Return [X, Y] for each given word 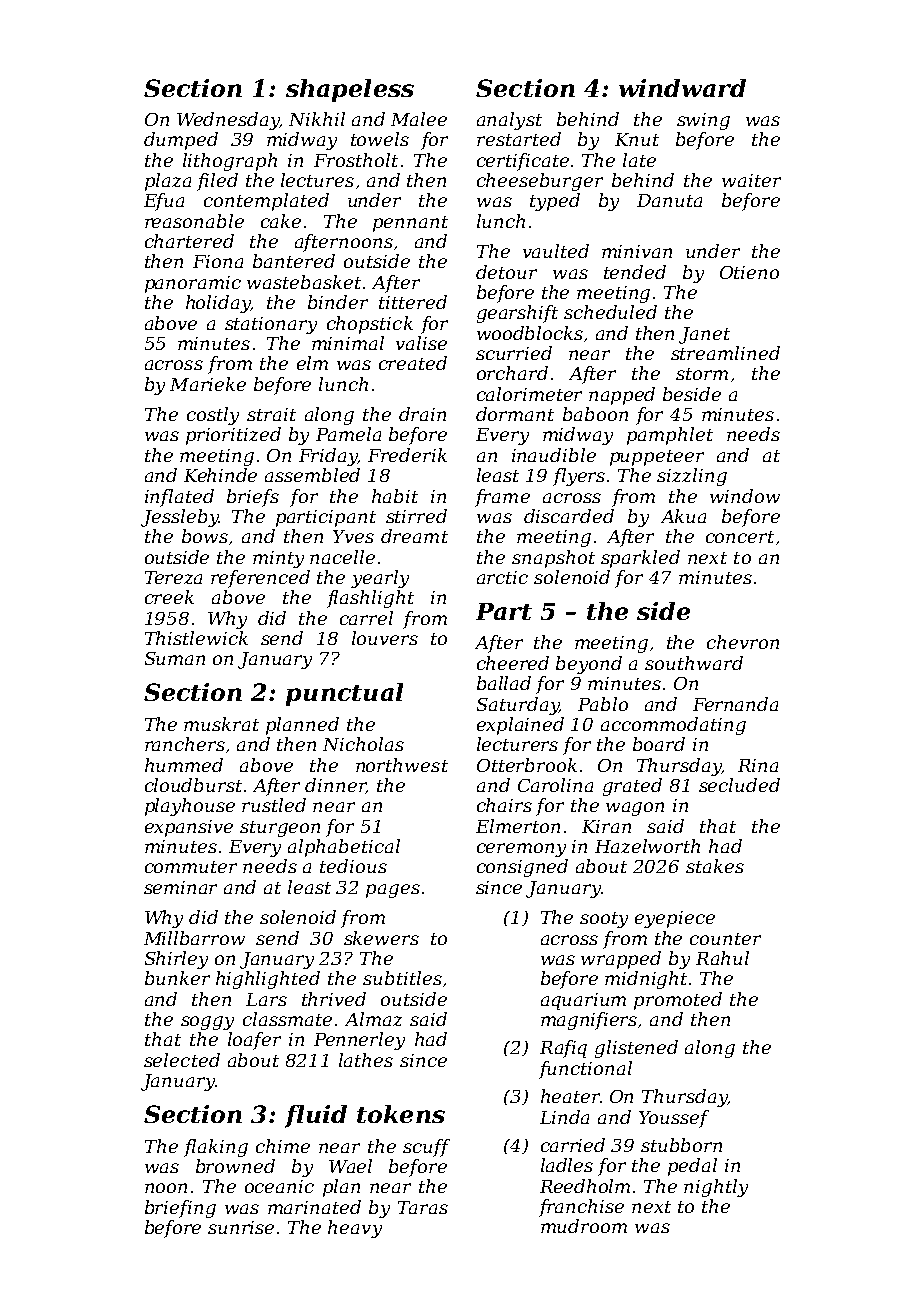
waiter [751, 180]
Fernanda [735, 704]
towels [380, 139]
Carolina [555, 785]
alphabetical [344, 848]
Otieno [749, 272]
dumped [181, 141]
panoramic [193, 284]
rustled [274, 805]
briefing [180, 1209]
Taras [423, 1207]
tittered [413, 302]
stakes [715, 866]
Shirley [176, 960]
